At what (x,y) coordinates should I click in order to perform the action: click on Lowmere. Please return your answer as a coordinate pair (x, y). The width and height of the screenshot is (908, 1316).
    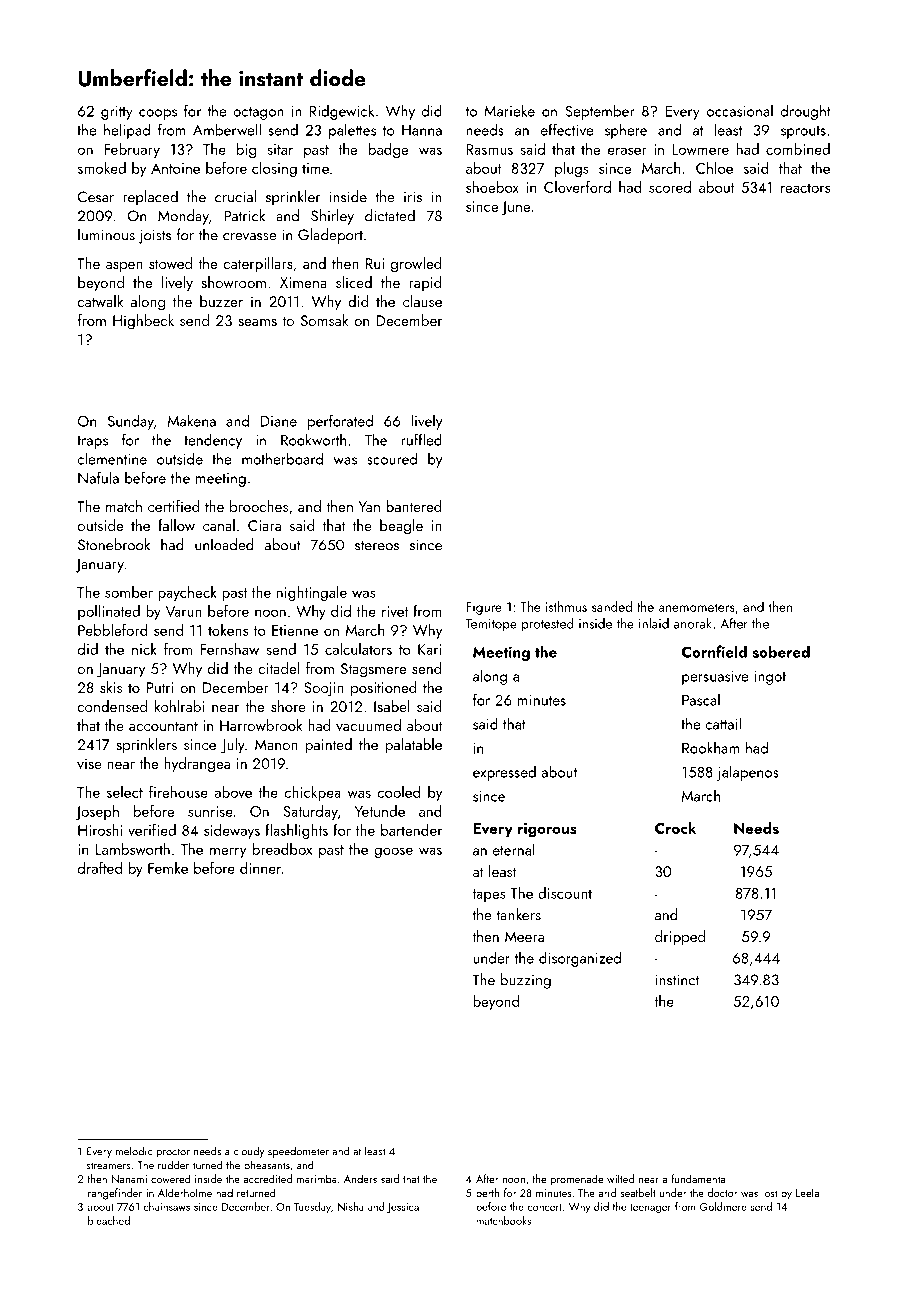
    Looking at the image, I should click on (700, 149).
